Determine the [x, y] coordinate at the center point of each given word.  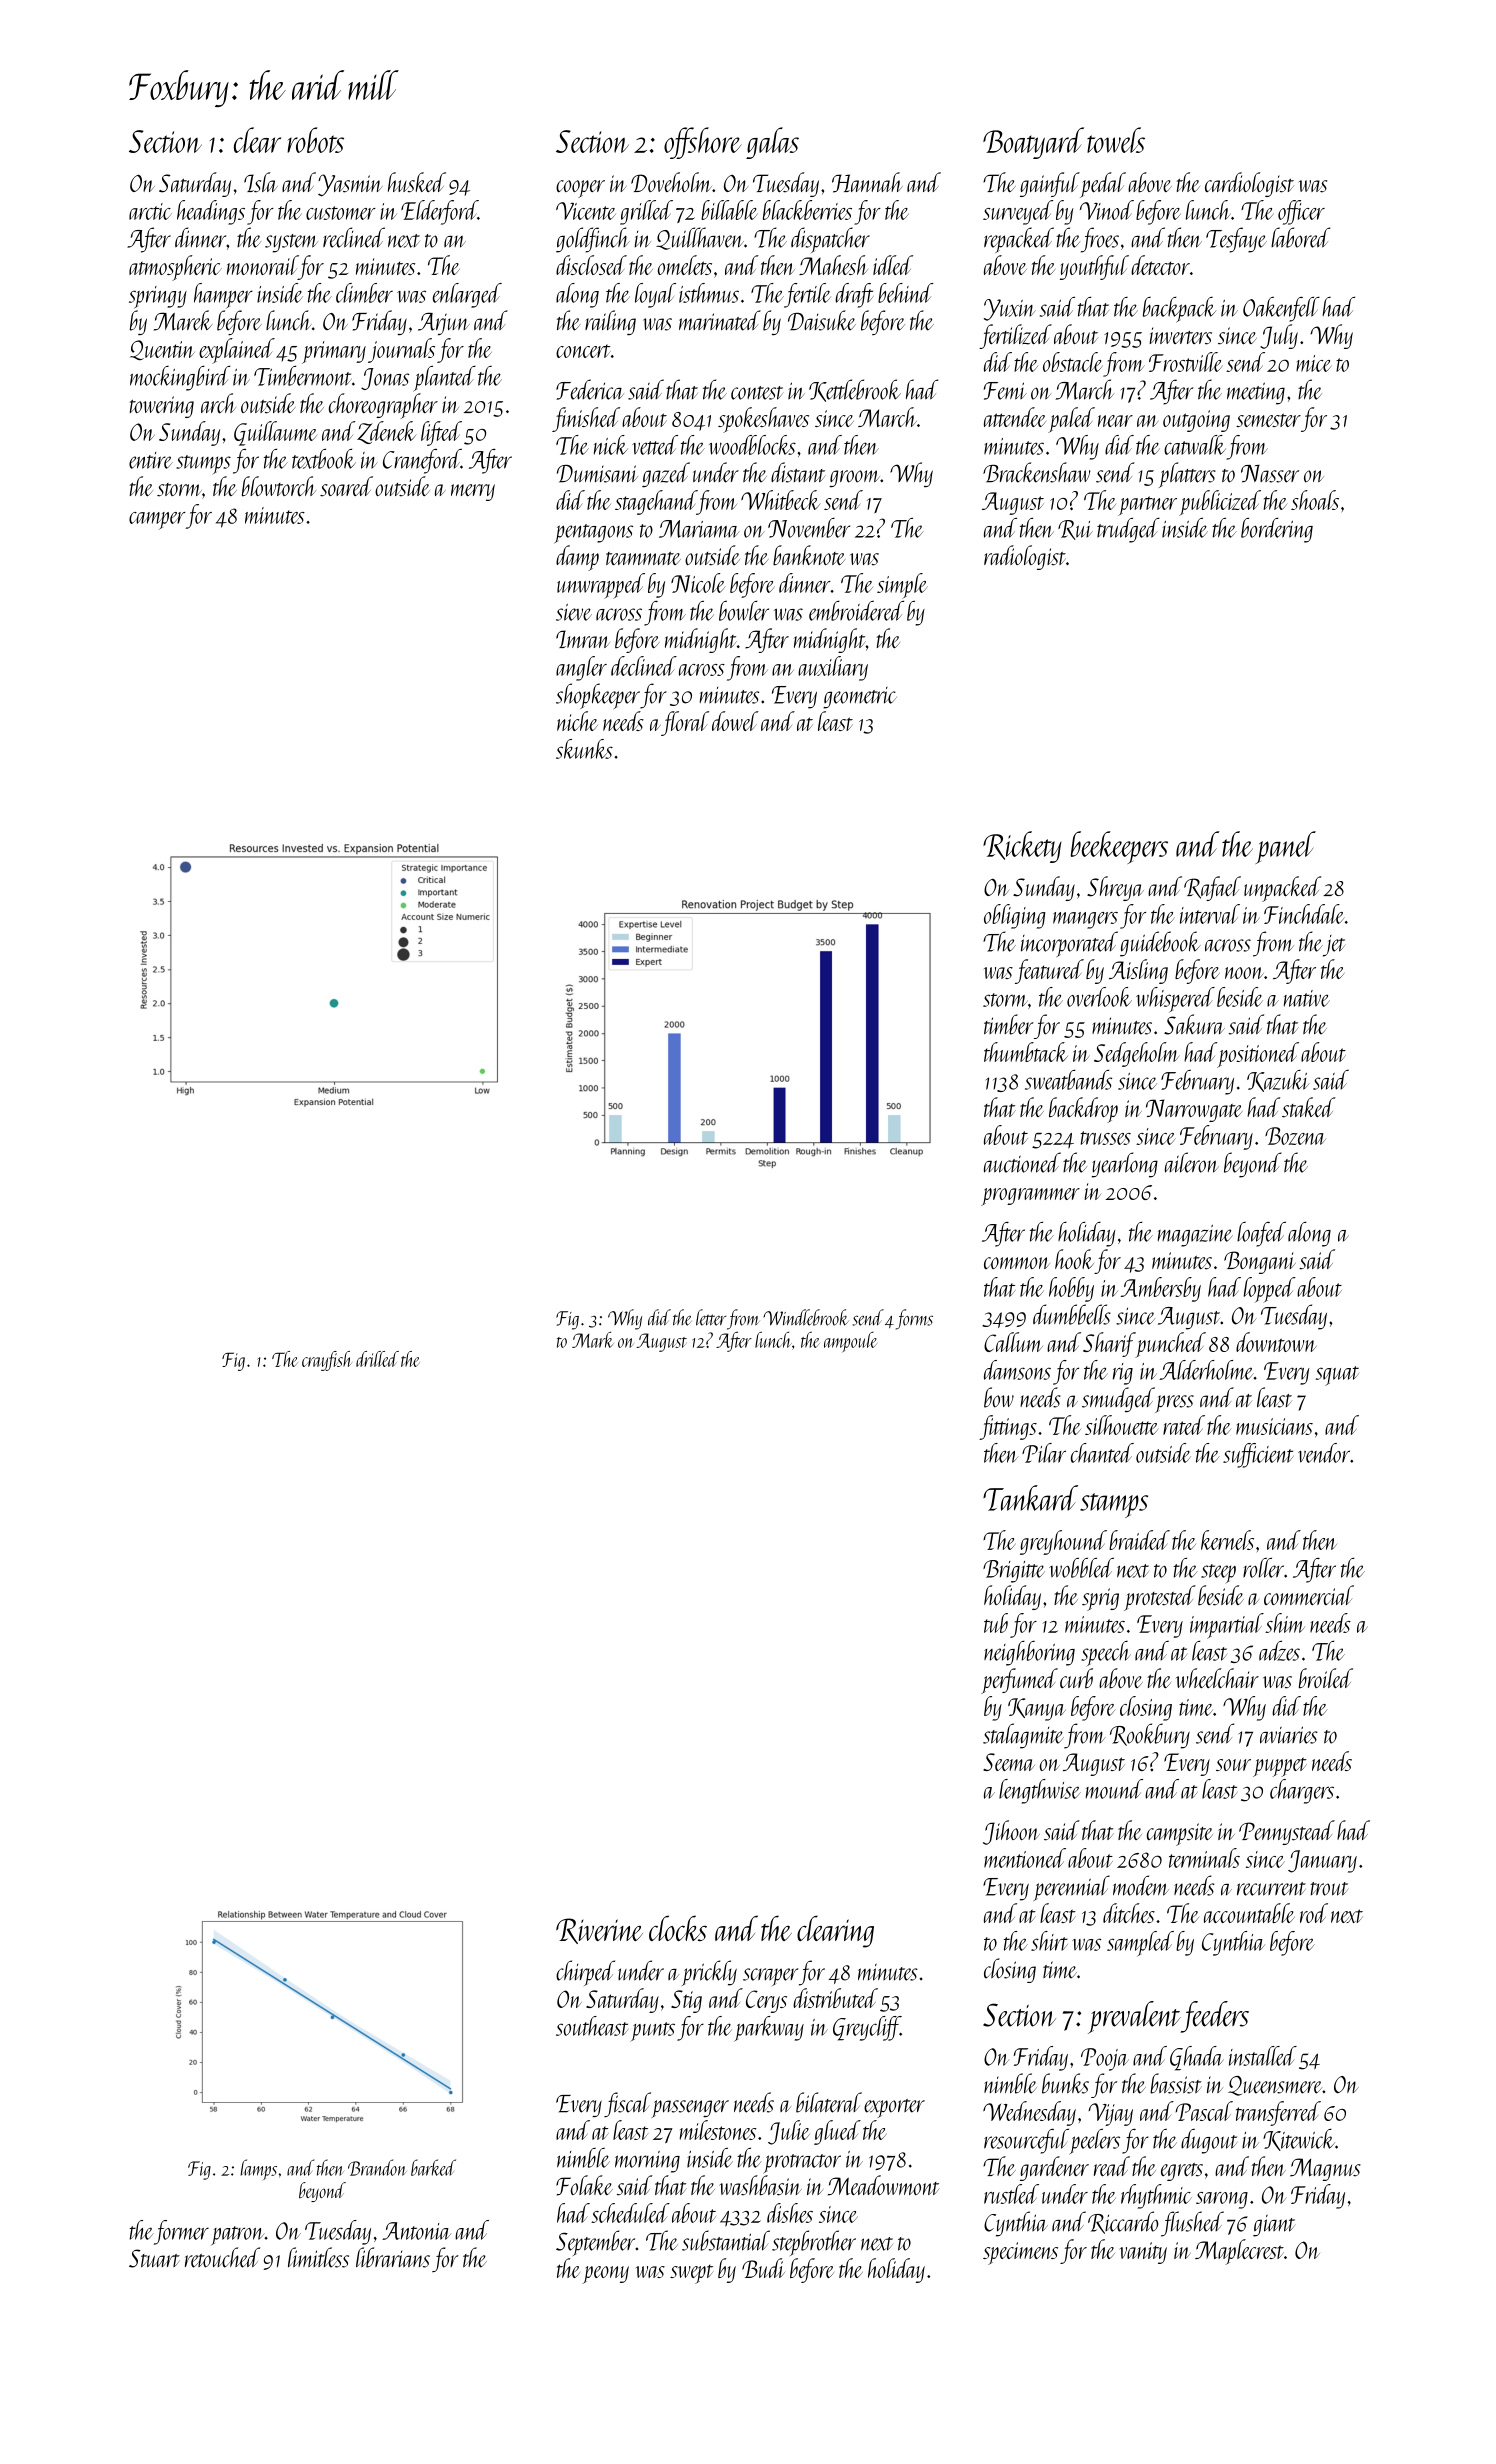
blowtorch [279, 486]
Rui [1075, 530]
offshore [703, 143]
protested [1160, 1598]
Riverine [599, 1931]
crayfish [327, 1361]
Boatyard [1033, 143]
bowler [744, 611]
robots [315, 140]
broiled [1326, 1678]
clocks [678, 1928]
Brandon [377, 2167]
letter [711, 1317]
